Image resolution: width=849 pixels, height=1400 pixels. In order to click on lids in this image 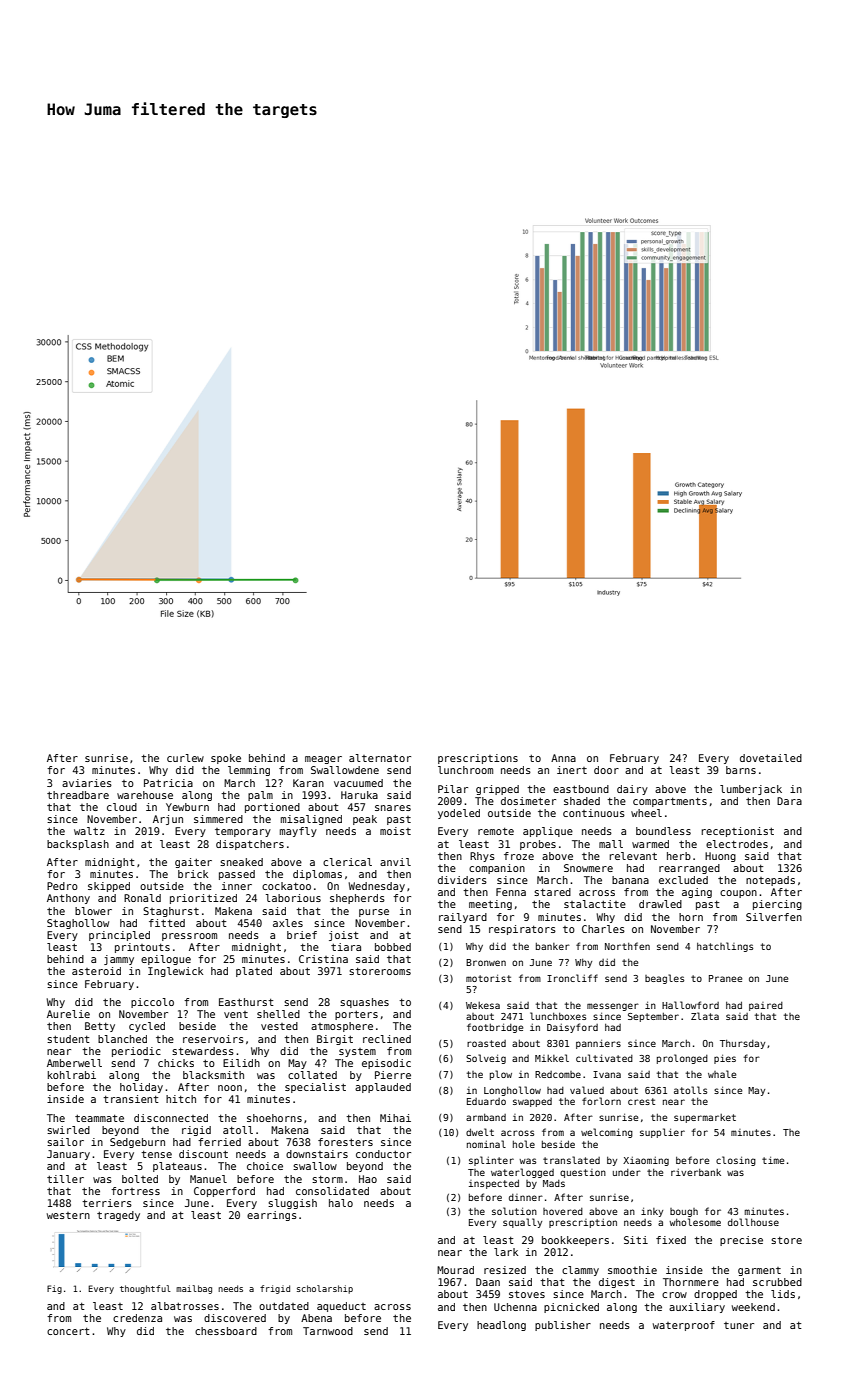, I will do `click(783, 1294)`.
